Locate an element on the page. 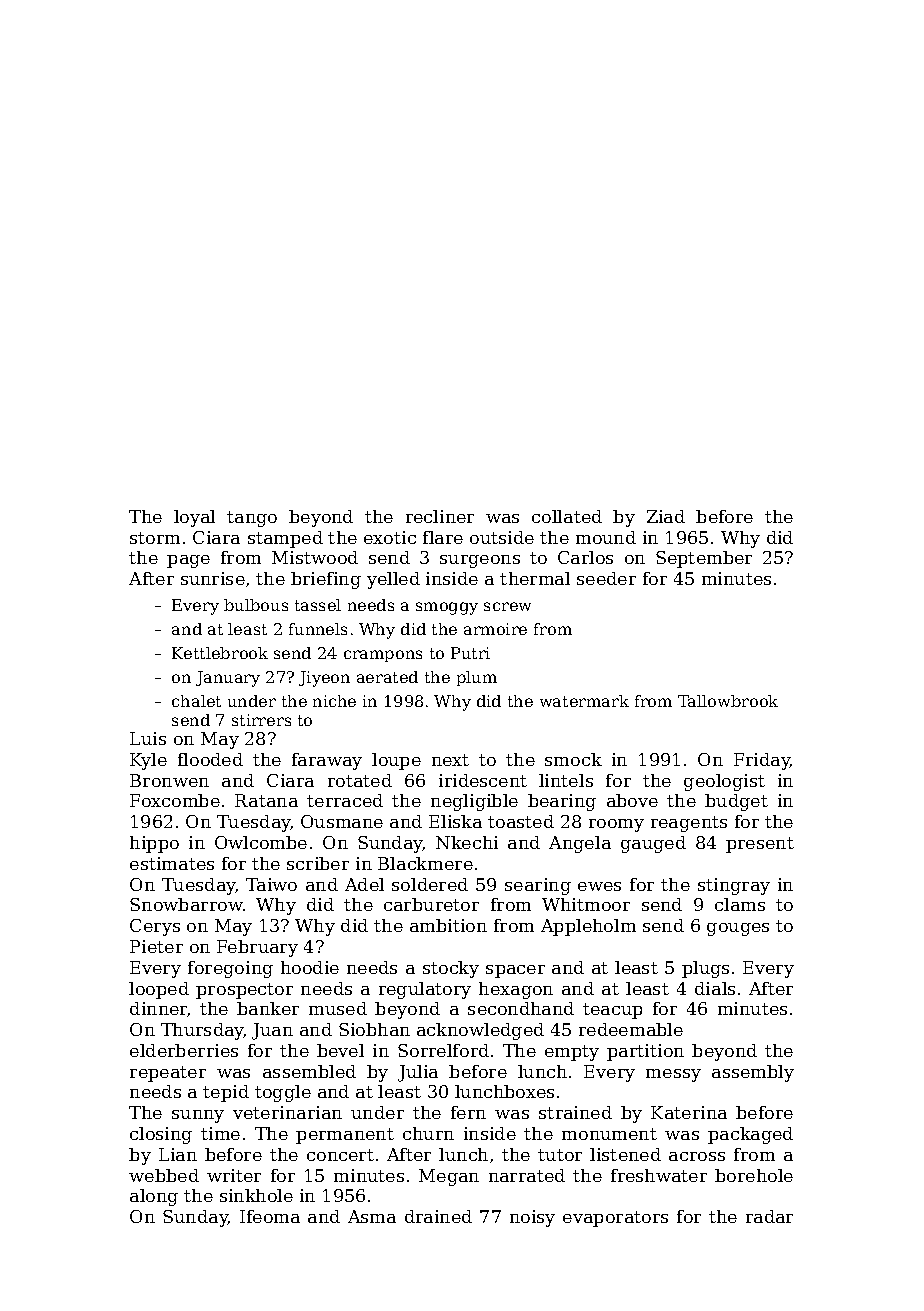 This page has width=924, height=1311. Ziad is located at coordinates (666, 516).
